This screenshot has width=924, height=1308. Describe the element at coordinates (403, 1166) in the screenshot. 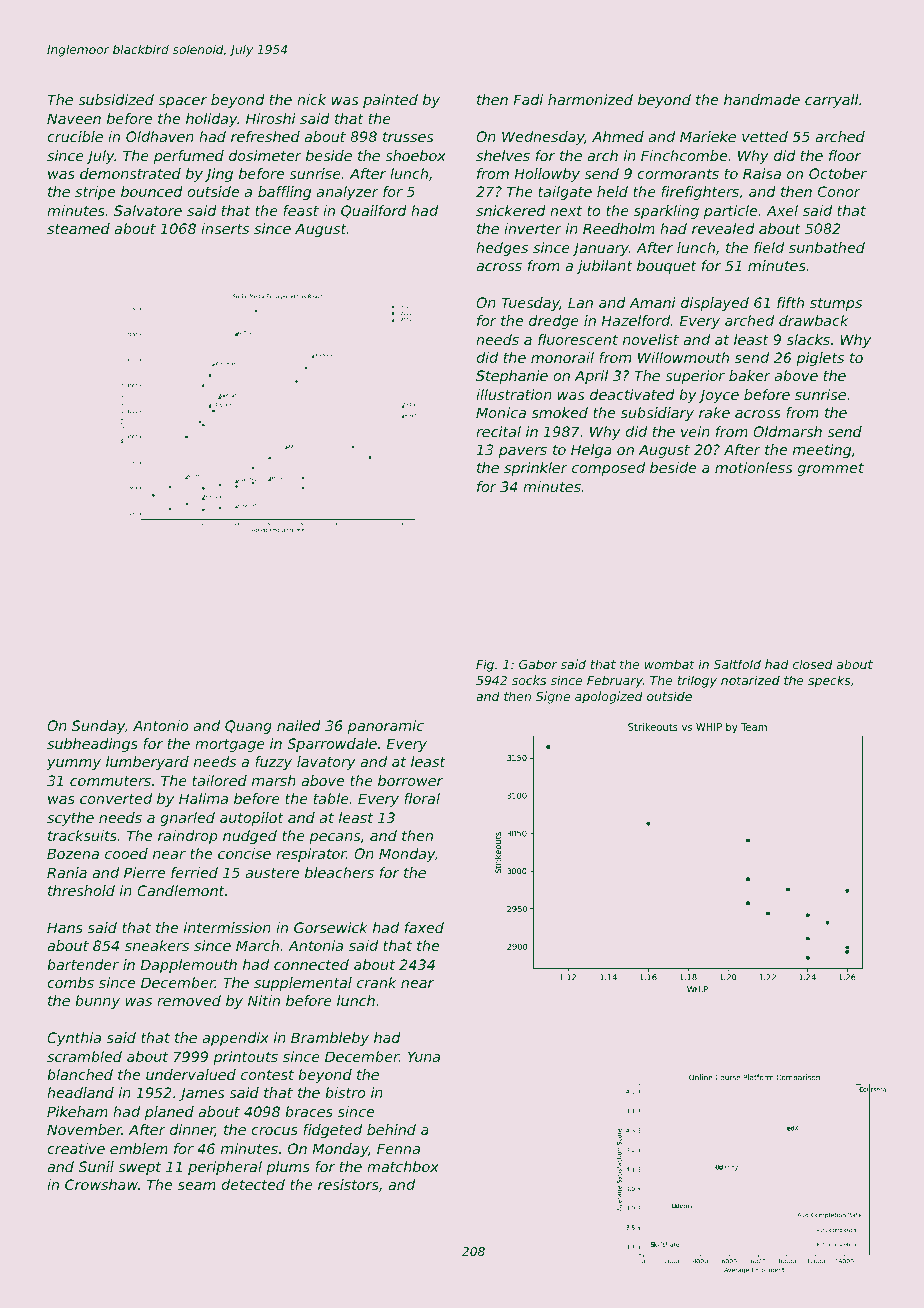

I see `matchbox` at that location.
